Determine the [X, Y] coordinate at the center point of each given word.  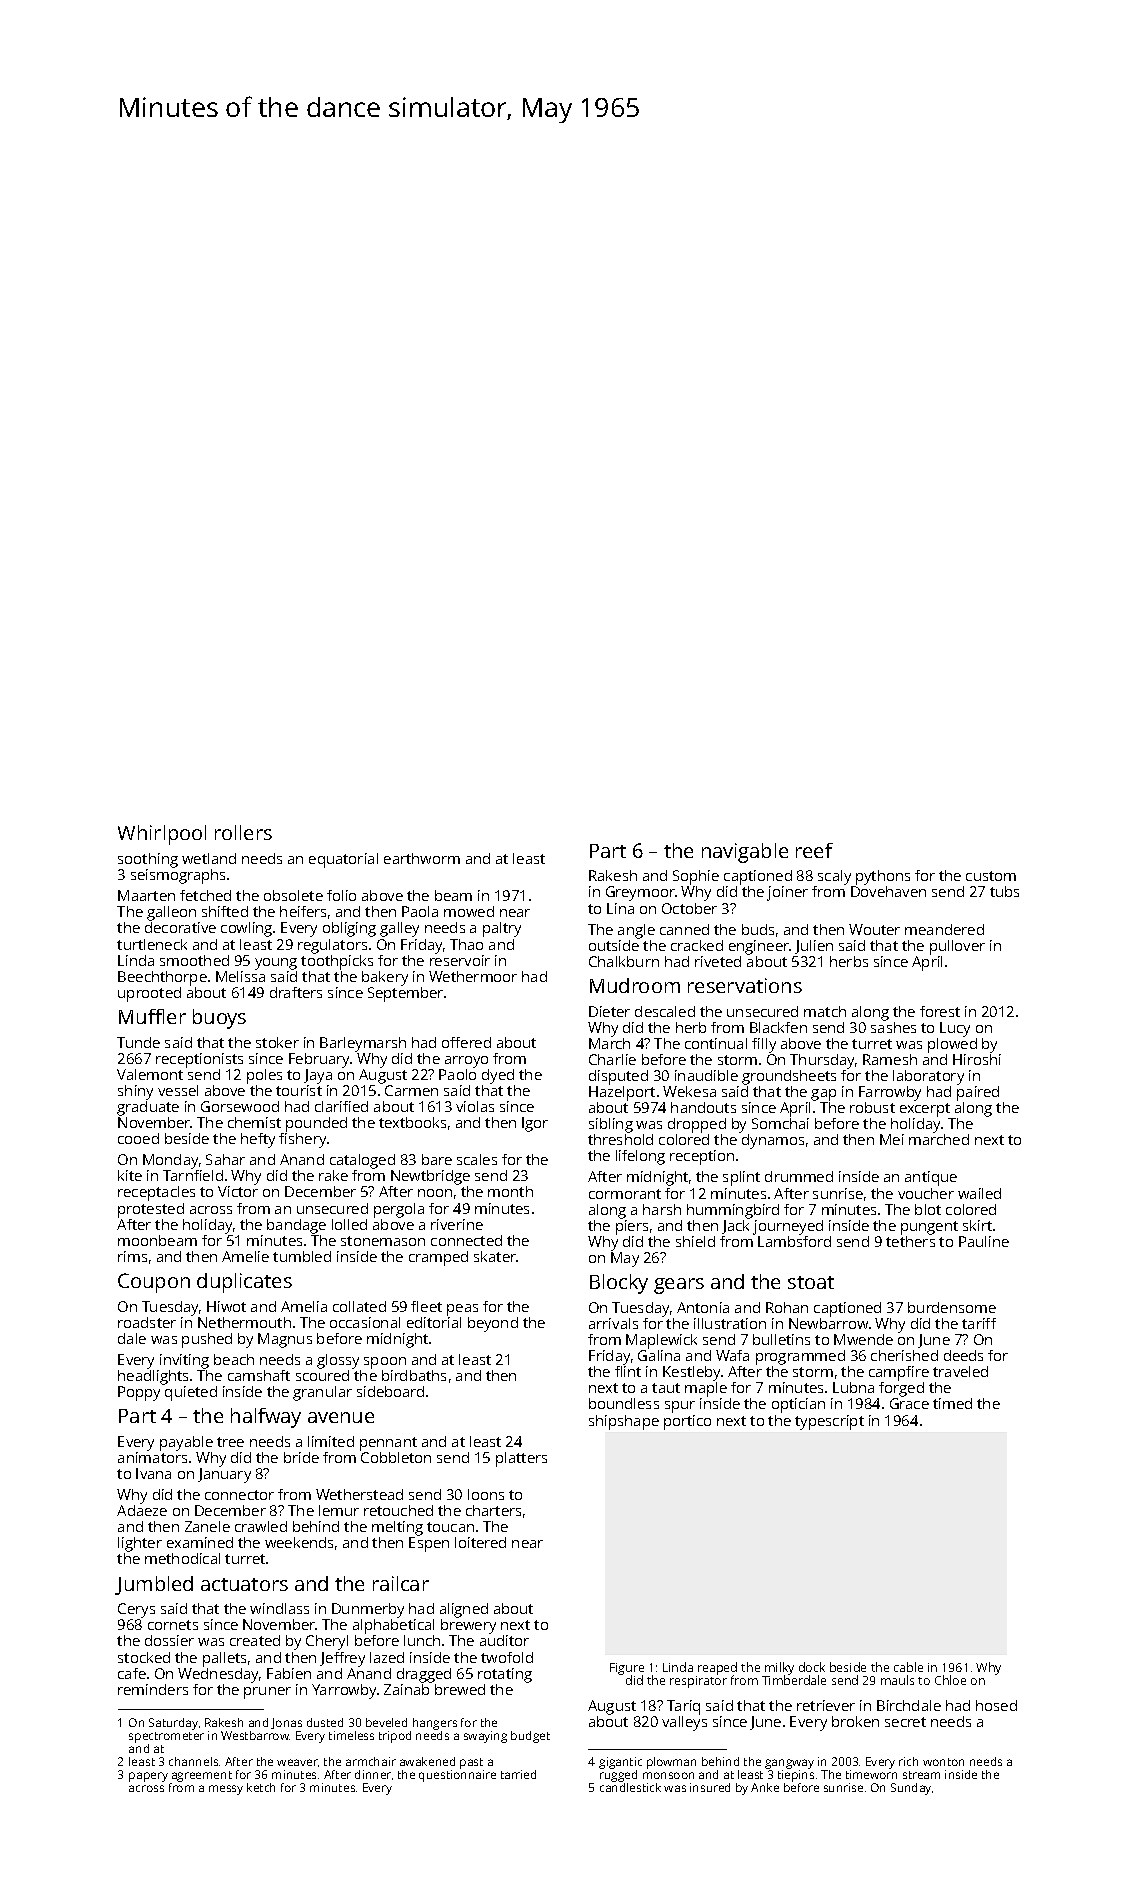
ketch [261, 1787]
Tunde [138, 1042]
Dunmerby [368, 1610]
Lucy [955, 1029]
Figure [627, 1669]
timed [952, 1403]
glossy [338, 1361]
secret [905, 1722]
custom [991, 876]
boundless [624, 1403]
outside [614, 945]
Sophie [696, 877]
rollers [243, 832]
